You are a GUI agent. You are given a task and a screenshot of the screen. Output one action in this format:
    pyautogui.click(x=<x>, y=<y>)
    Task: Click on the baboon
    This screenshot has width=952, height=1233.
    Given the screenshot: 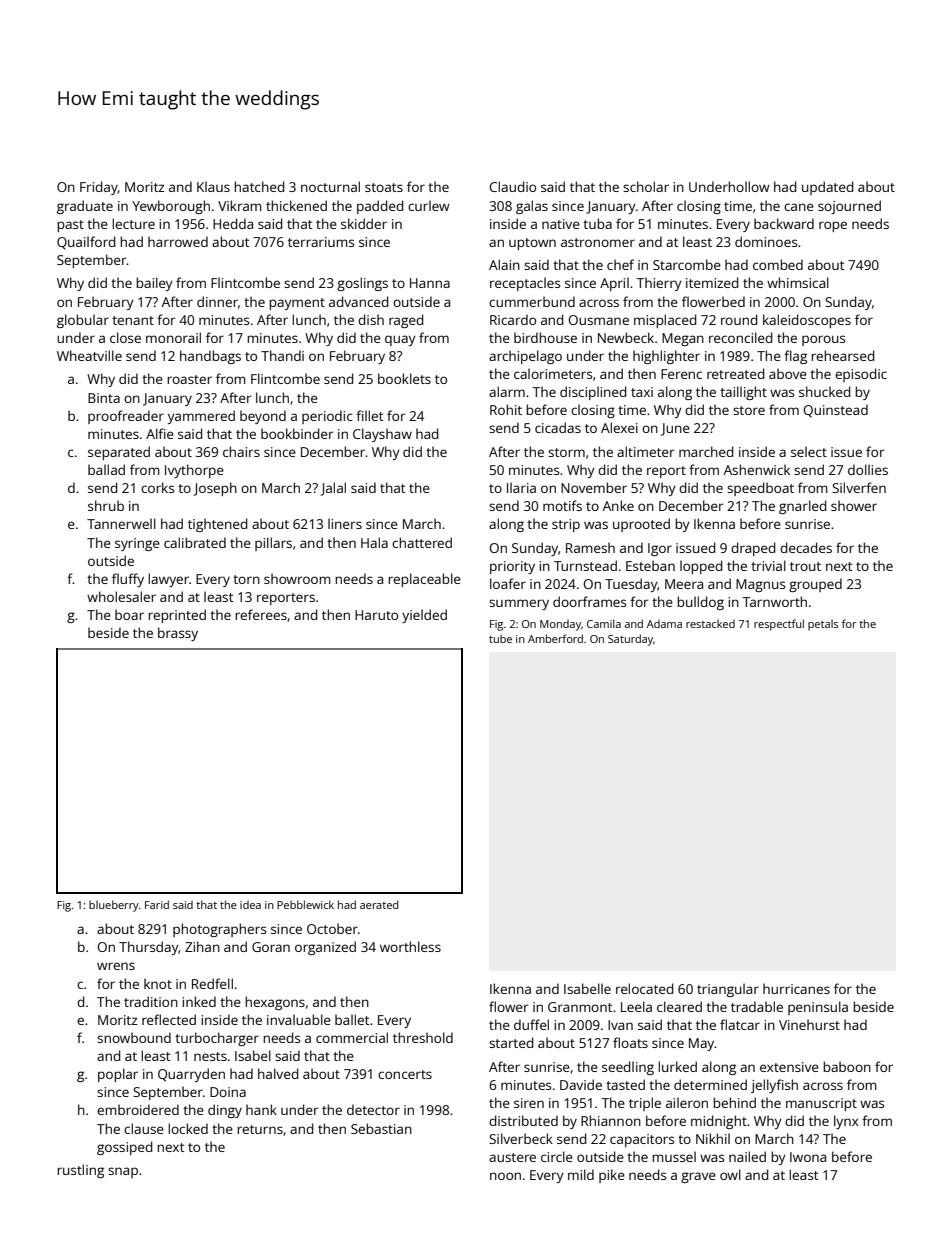 What is the action you would take?
    pyautogui.click(x=847, y=1066)
